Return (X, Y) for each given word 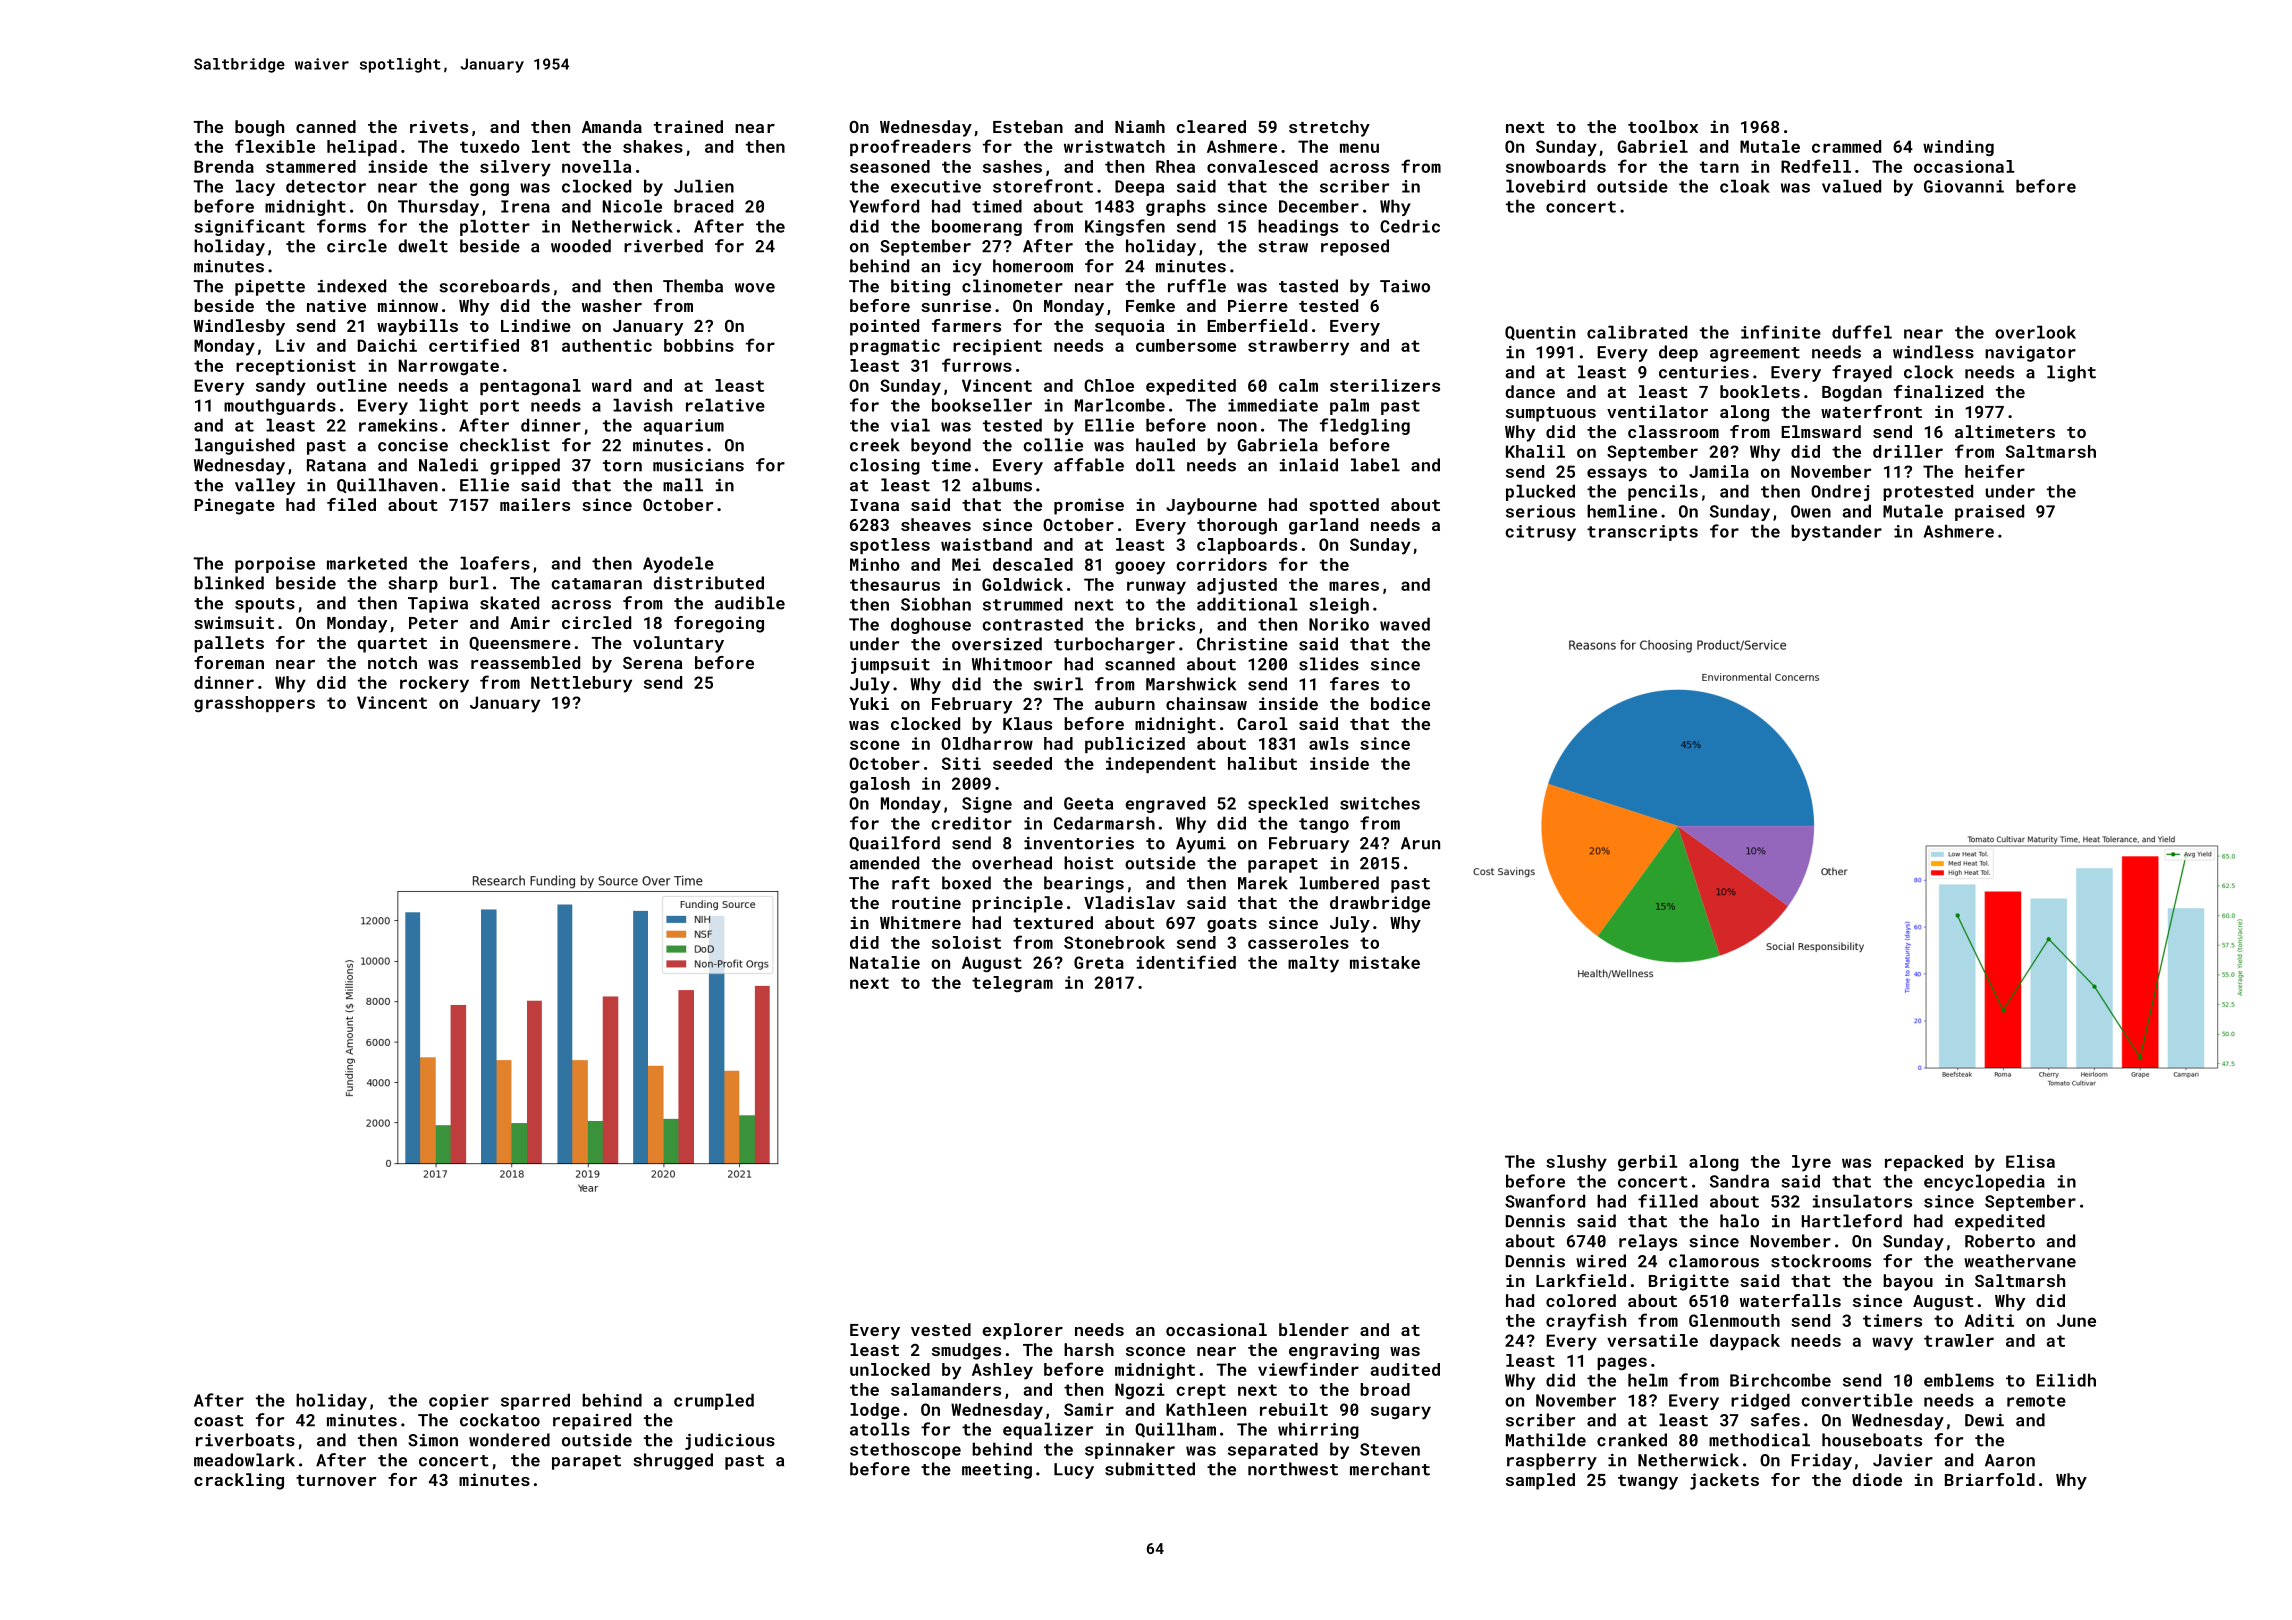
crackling (239, 1481)
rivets (439, 126)
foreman (229, 662)
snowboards (1556, 166)
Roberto (2000, 1241)
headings (1298, 227)
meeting (997, 1471)
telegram (1012, 984)
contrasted (1032, 624)
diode (1877, 1479)
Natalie (885, 962)
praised (1989, 512)
